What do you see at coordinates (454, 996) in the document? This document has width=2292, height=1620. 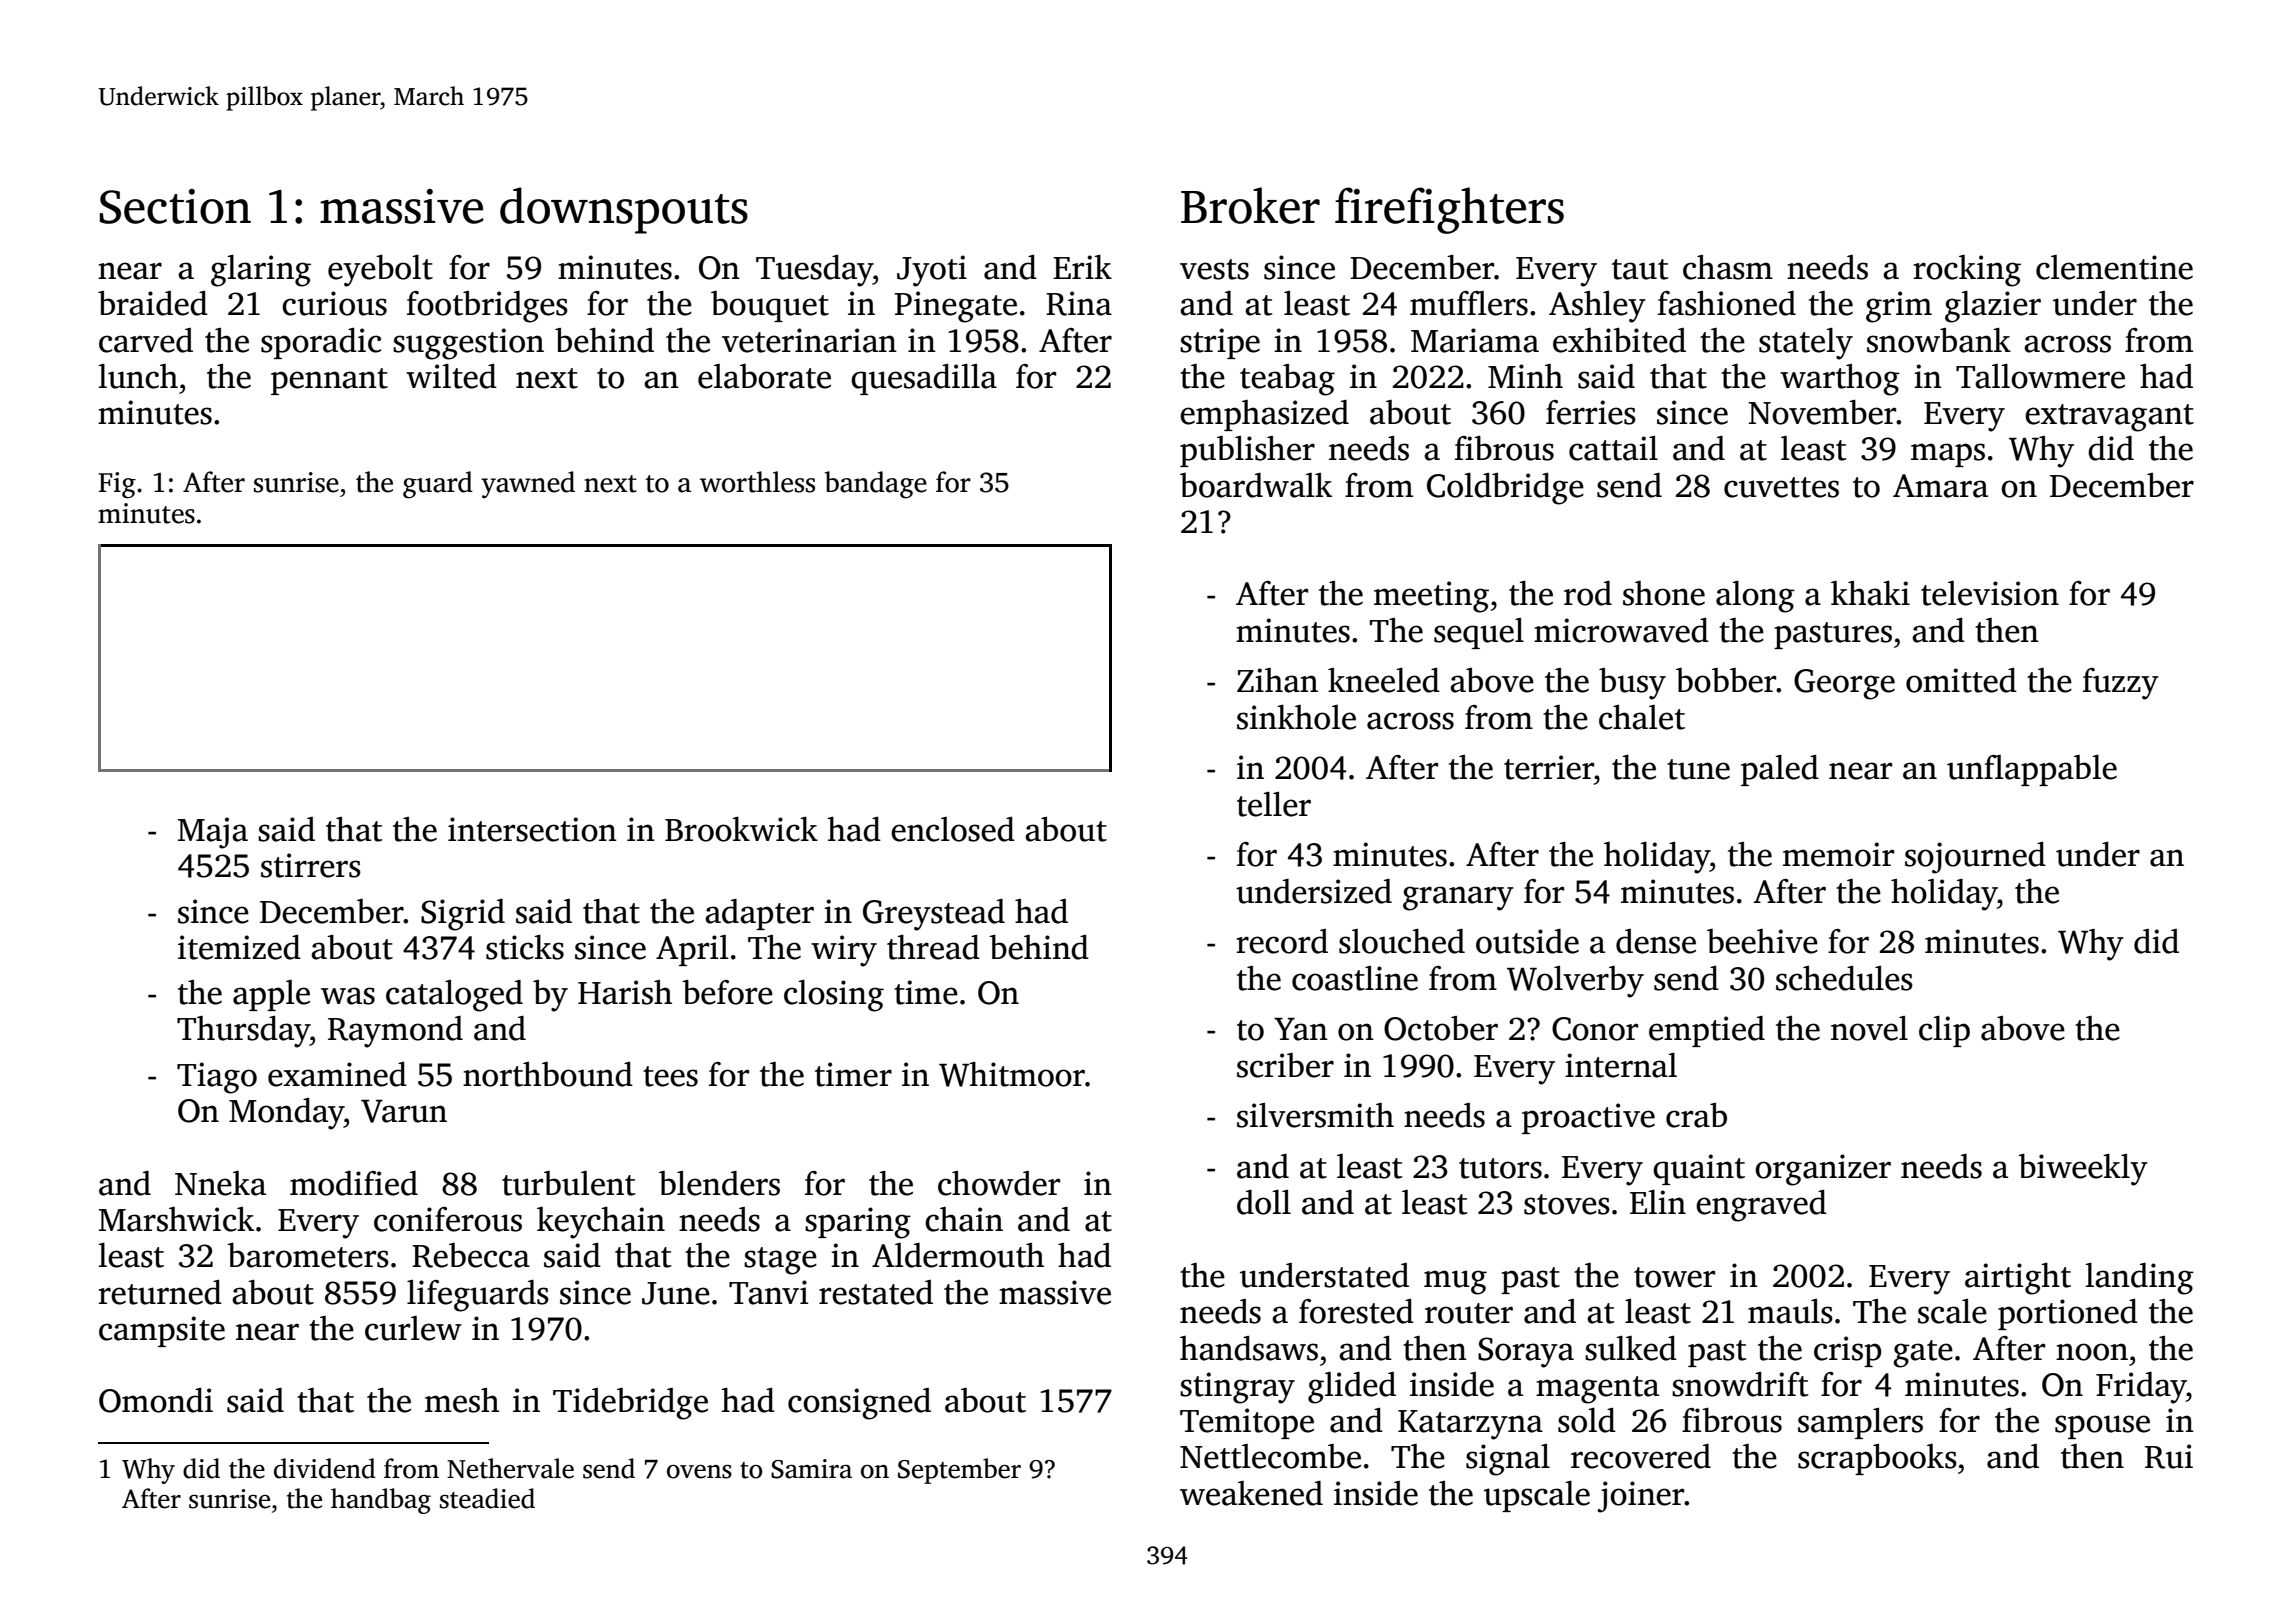 I see `cataloged` at bounding box center [454, 996].
